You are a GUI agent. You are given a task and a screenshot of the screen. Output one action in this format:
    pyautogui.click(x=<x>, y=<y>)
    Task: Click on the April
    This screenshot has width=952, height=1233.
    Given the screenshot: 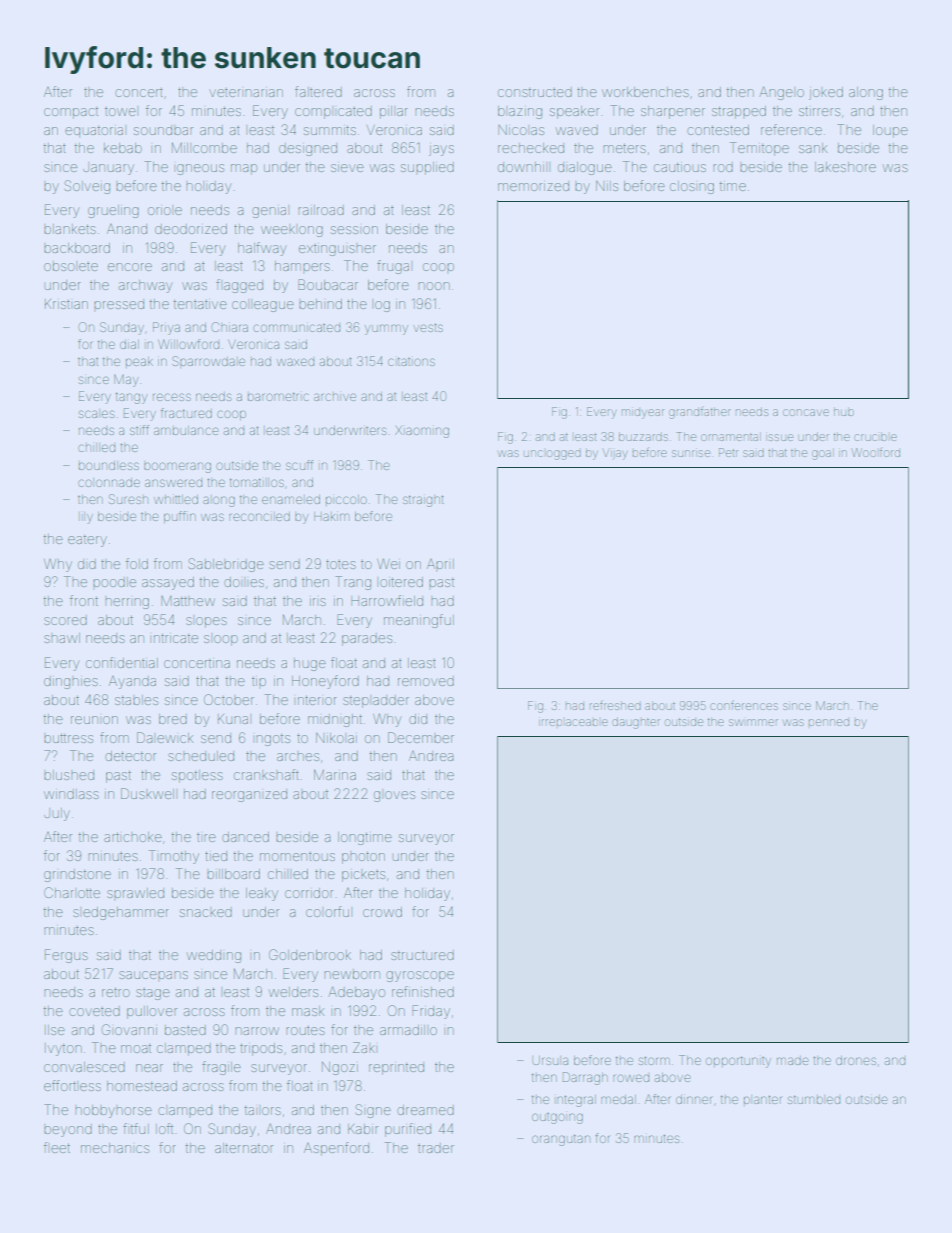 What is the action you would take?
    pyautogui.click(x=440, y=564)
